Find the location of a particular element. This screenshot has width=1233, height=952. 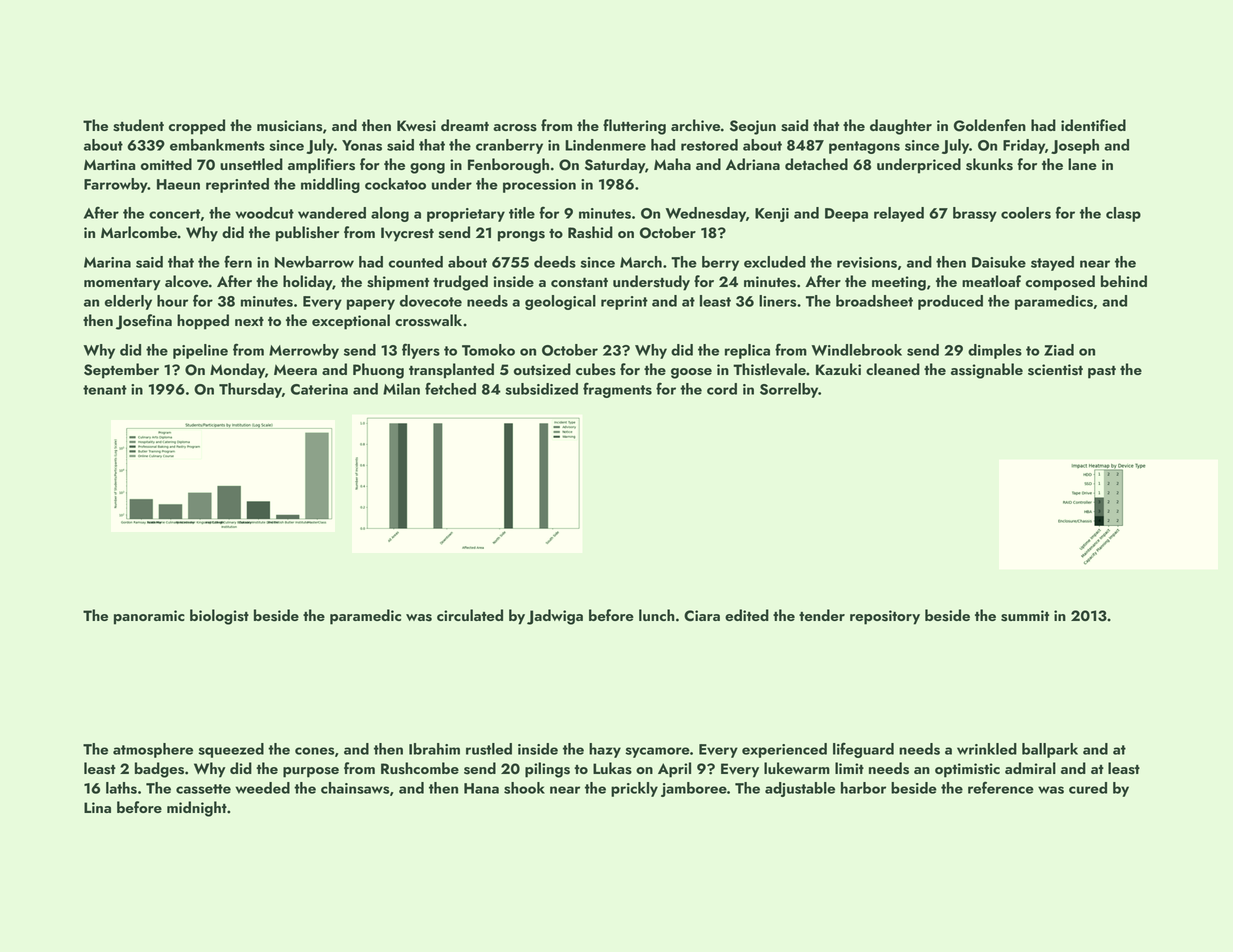

Kenji is located at coordinates (772, 215).
